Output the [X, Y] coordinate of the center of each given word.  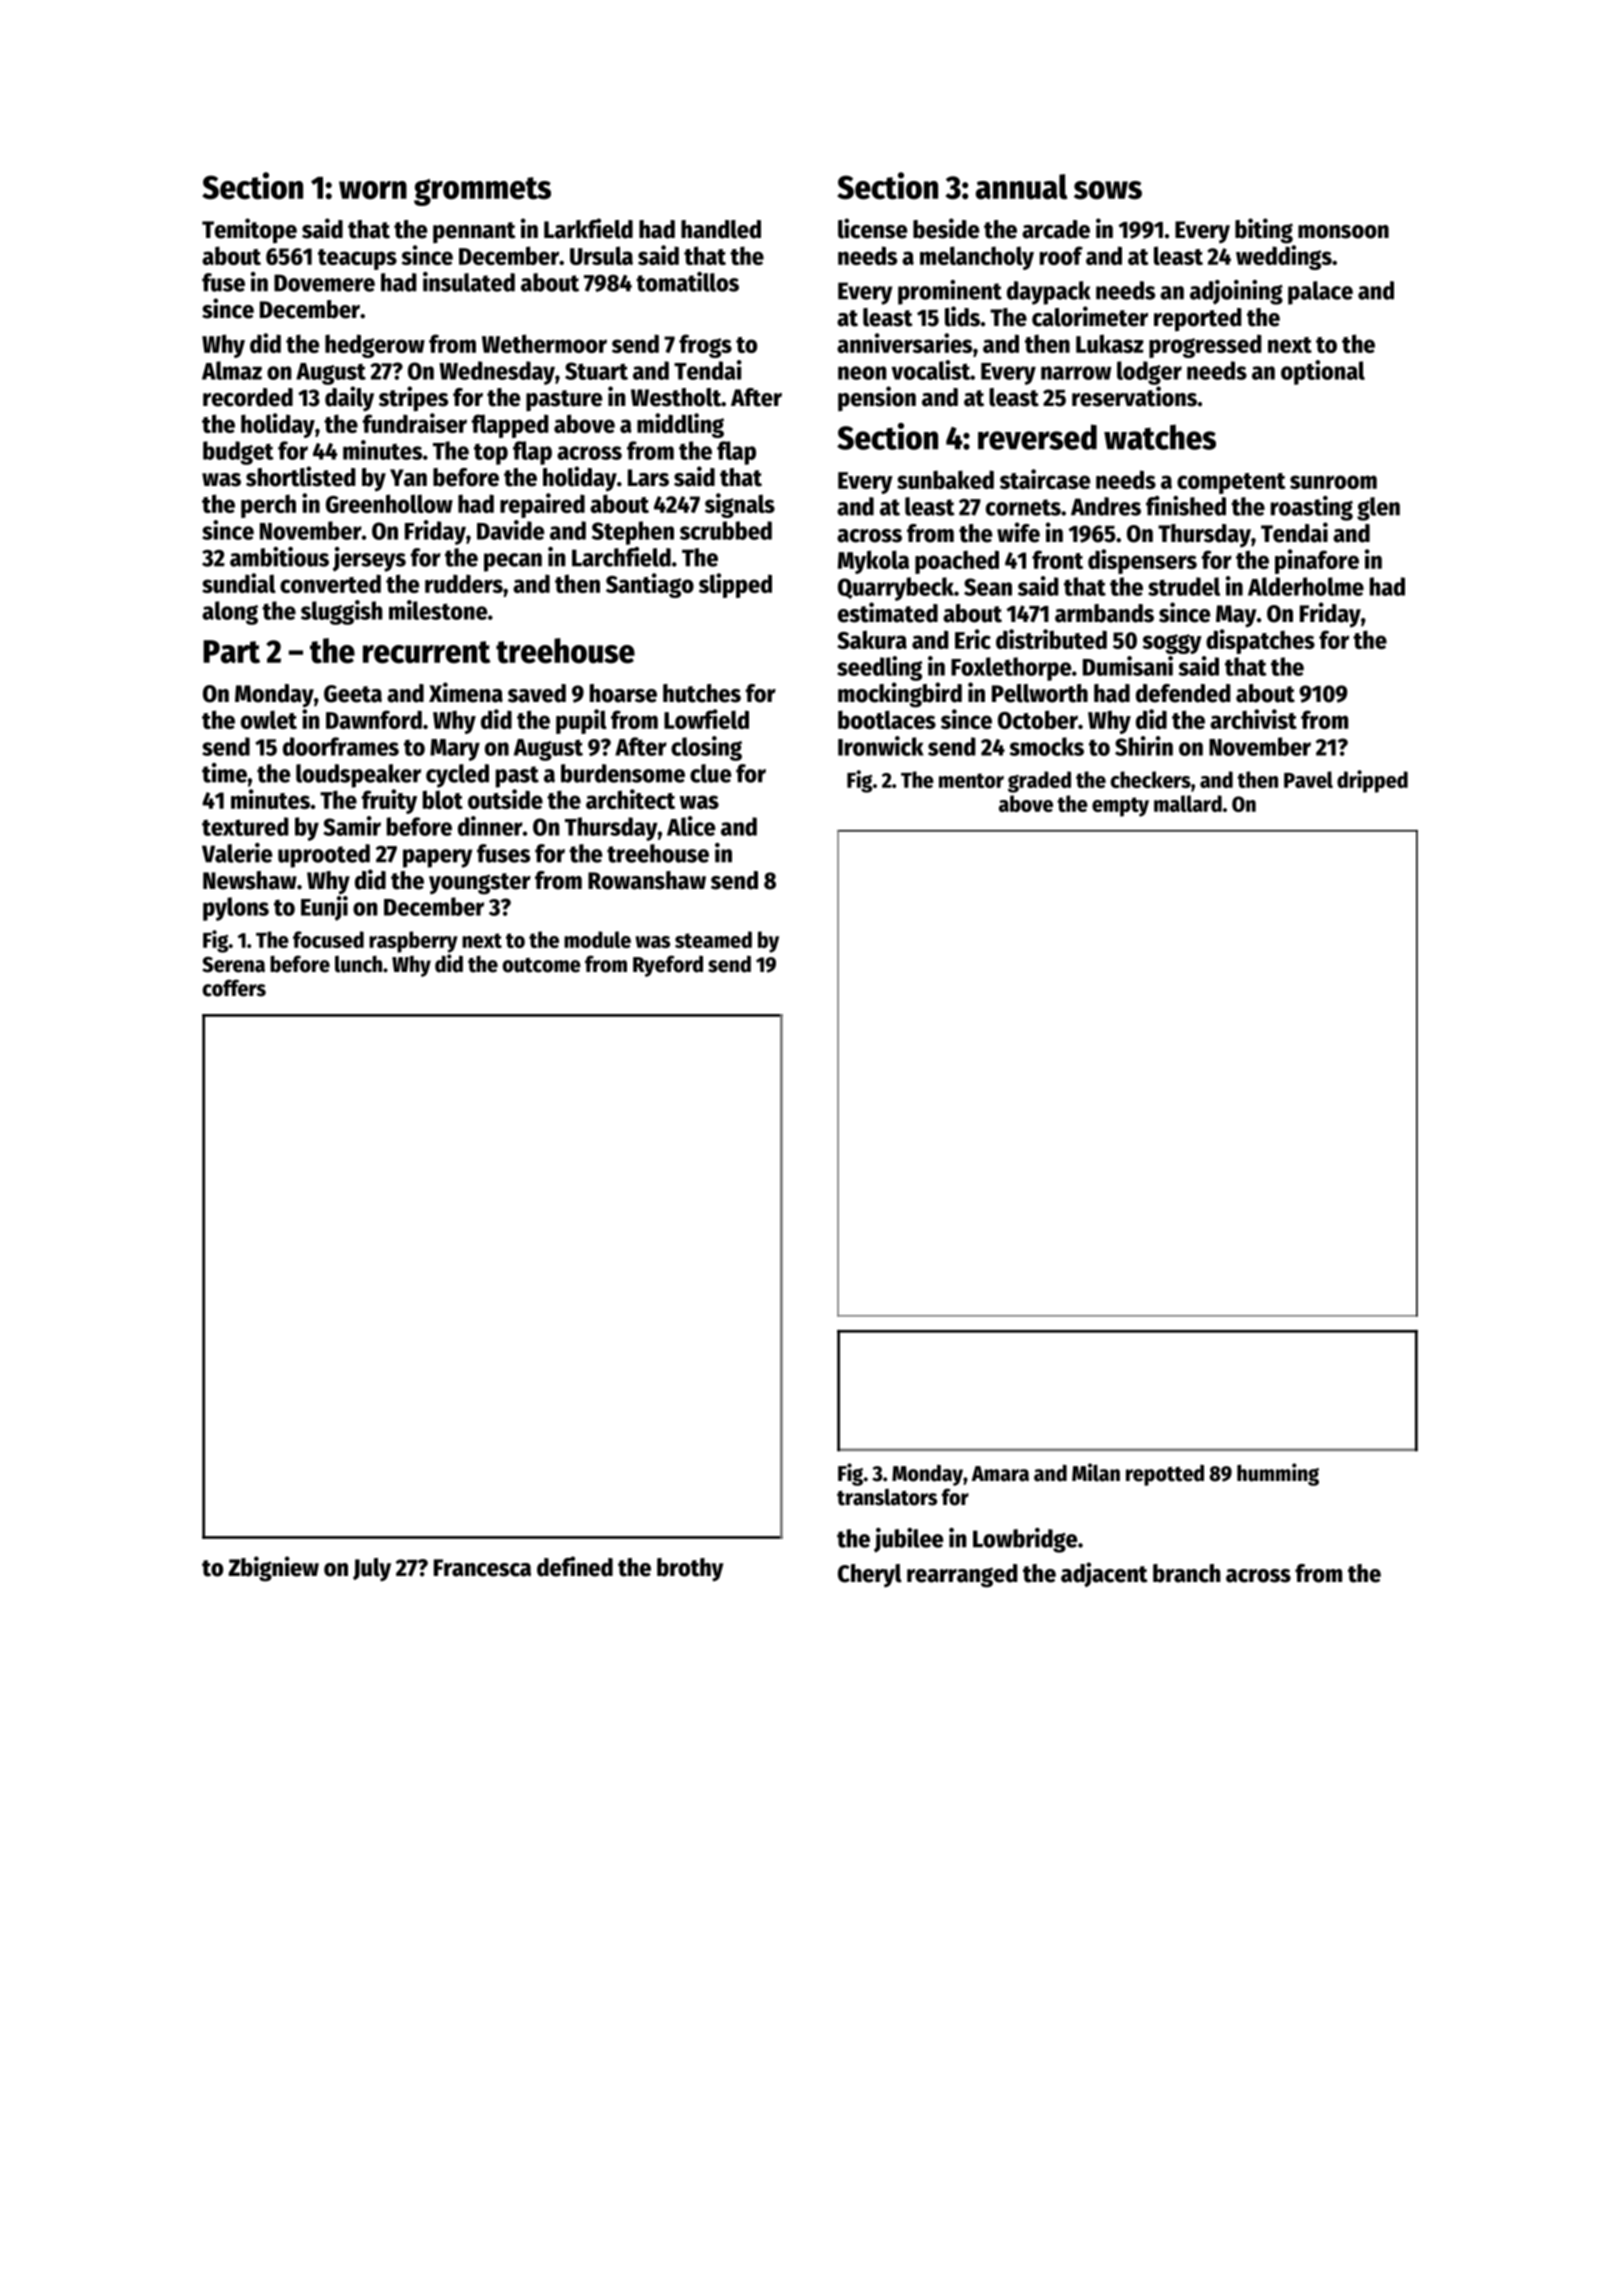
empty [1120, 807]
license [872, 228]
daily [349, 399]
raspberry [413, 942]
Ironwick [881, 746]
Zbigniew [273, 1569]
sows [1108, 190]
